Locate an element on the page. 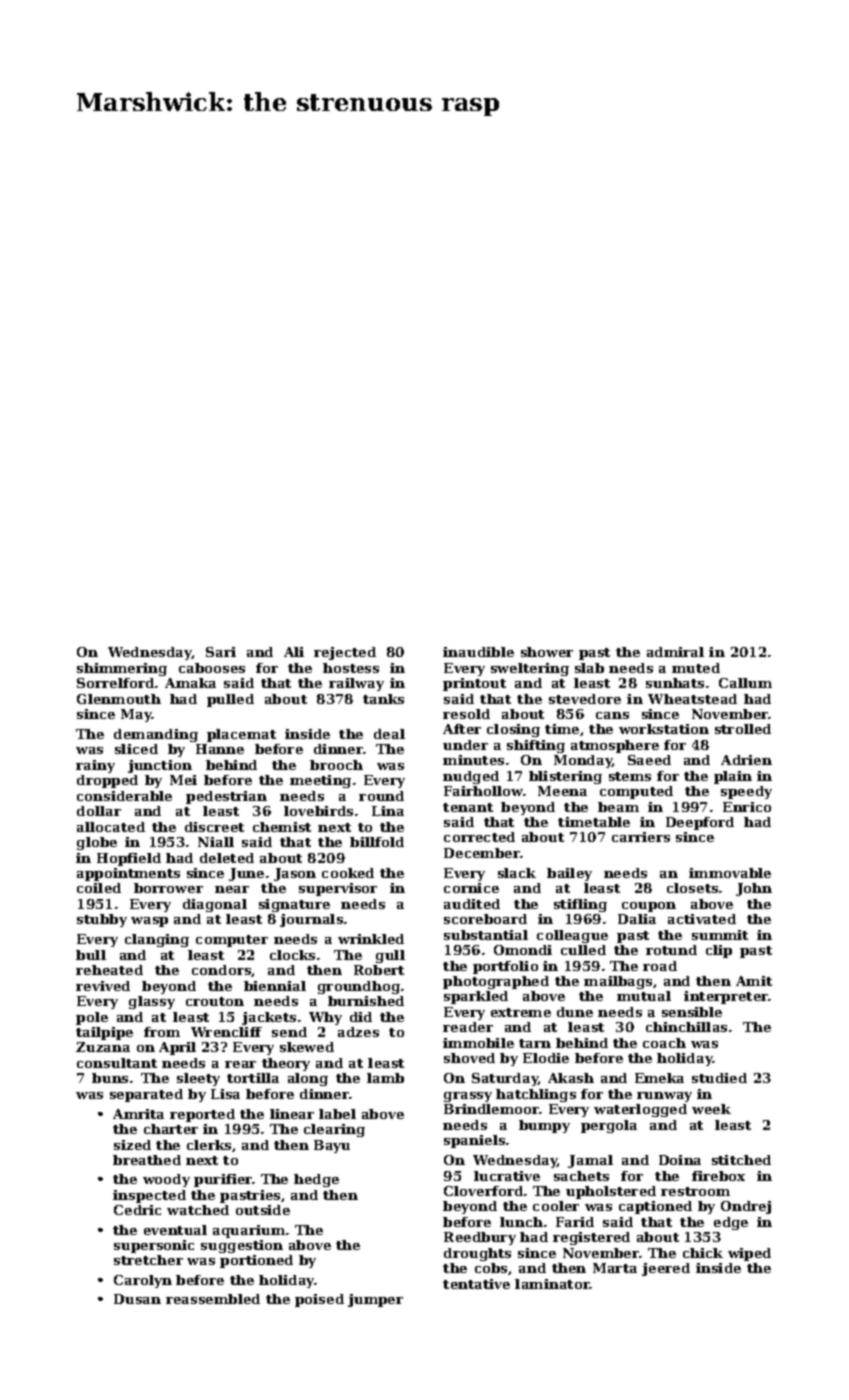 The width and height of the image is (849, 1400). Cedric is located at coordinates (137, 1210).
